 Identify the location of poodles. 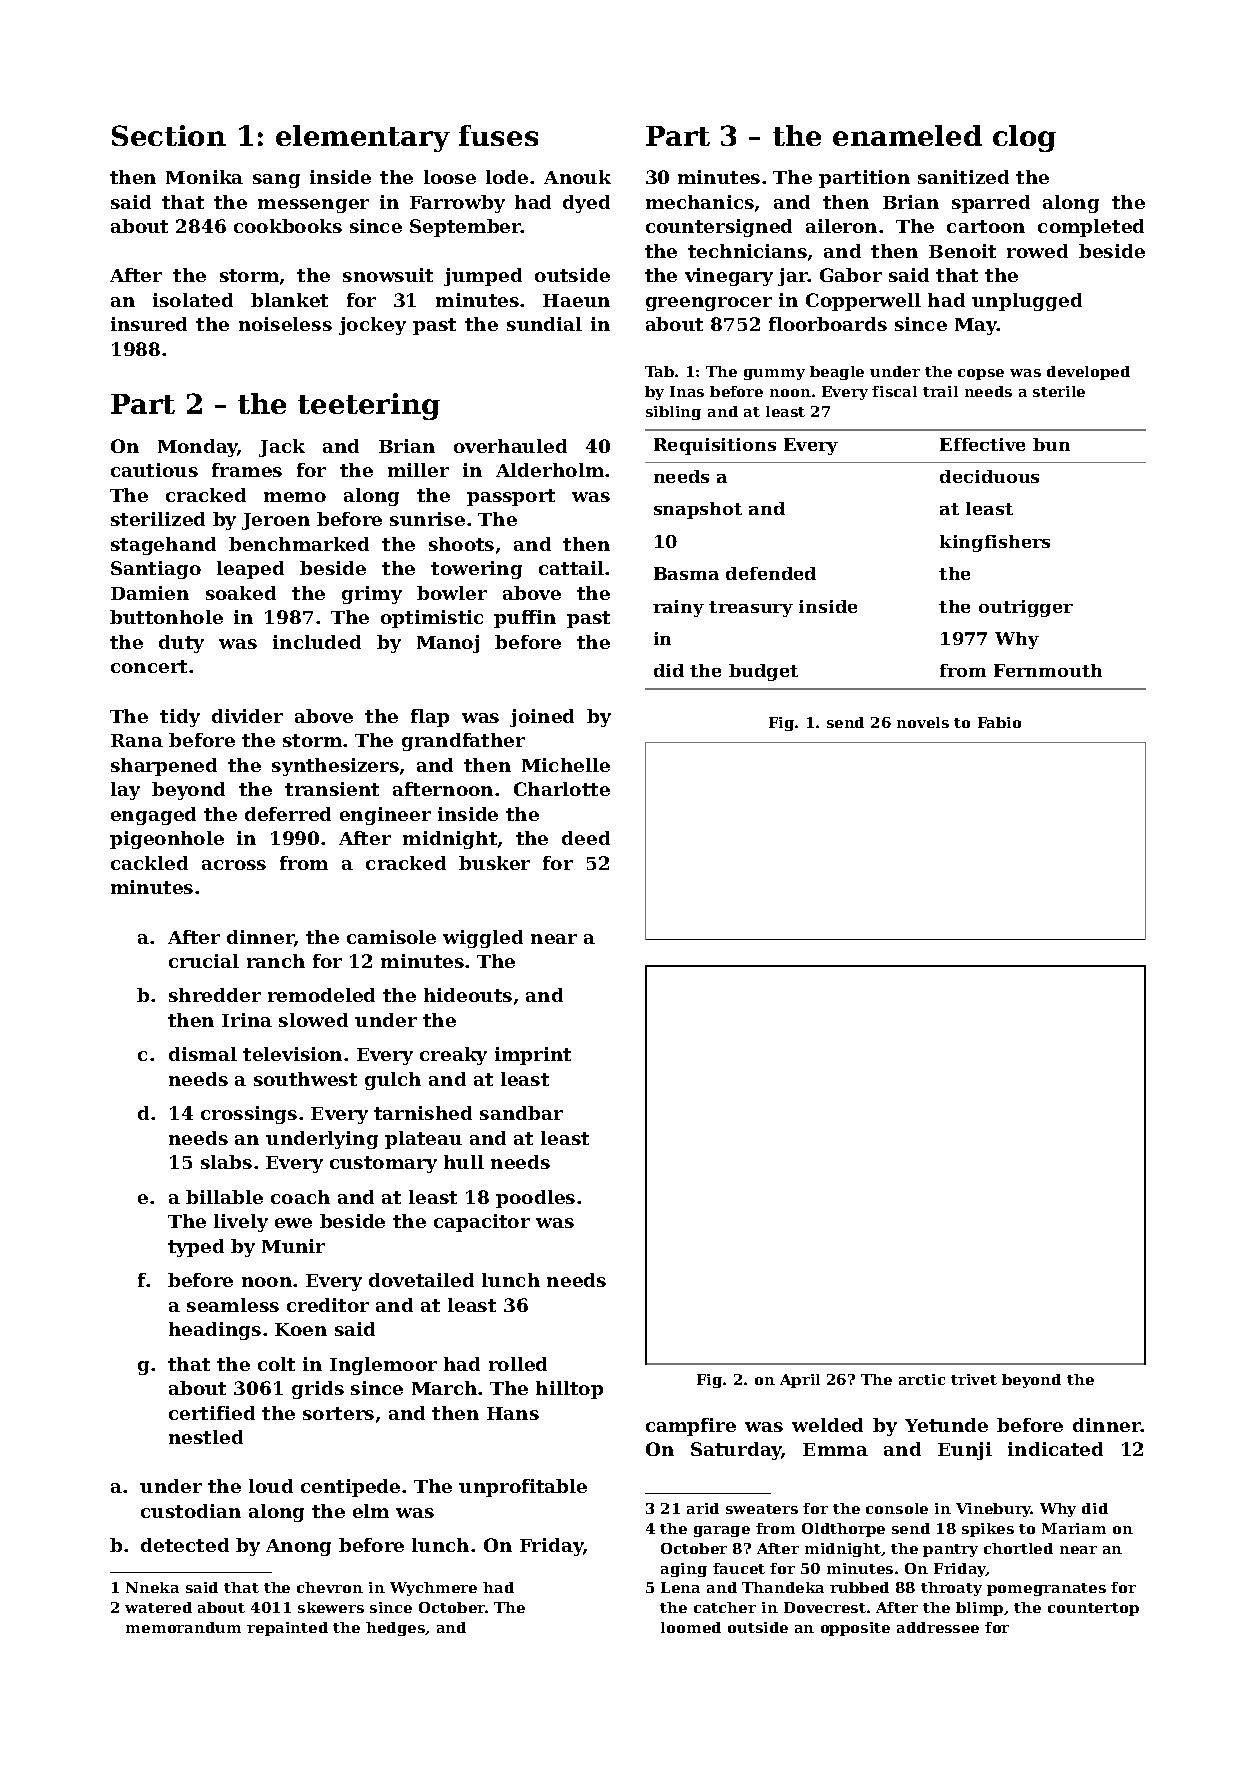
(535, 1199).
